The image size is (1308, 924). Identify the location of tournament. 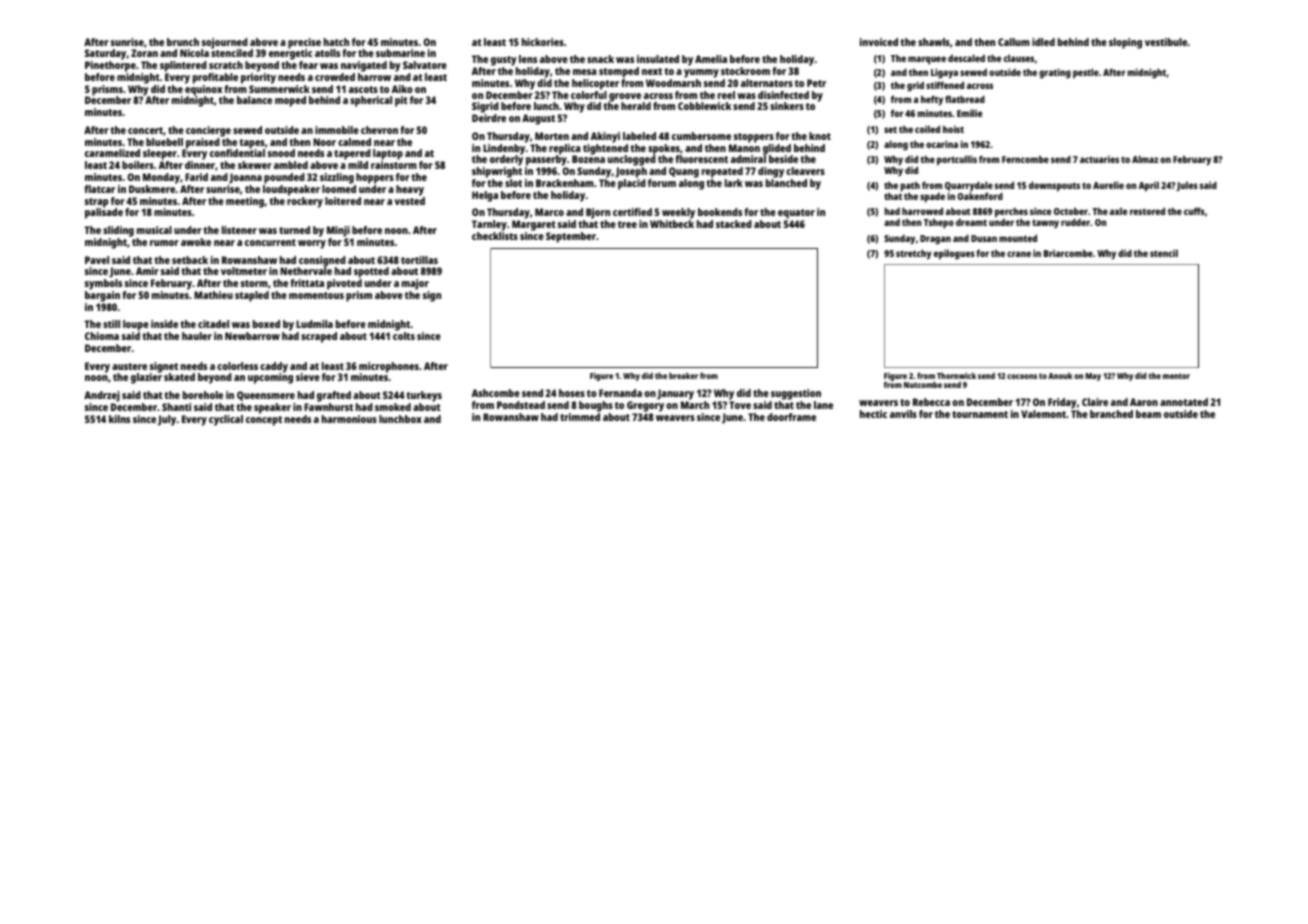
(980, 414).
